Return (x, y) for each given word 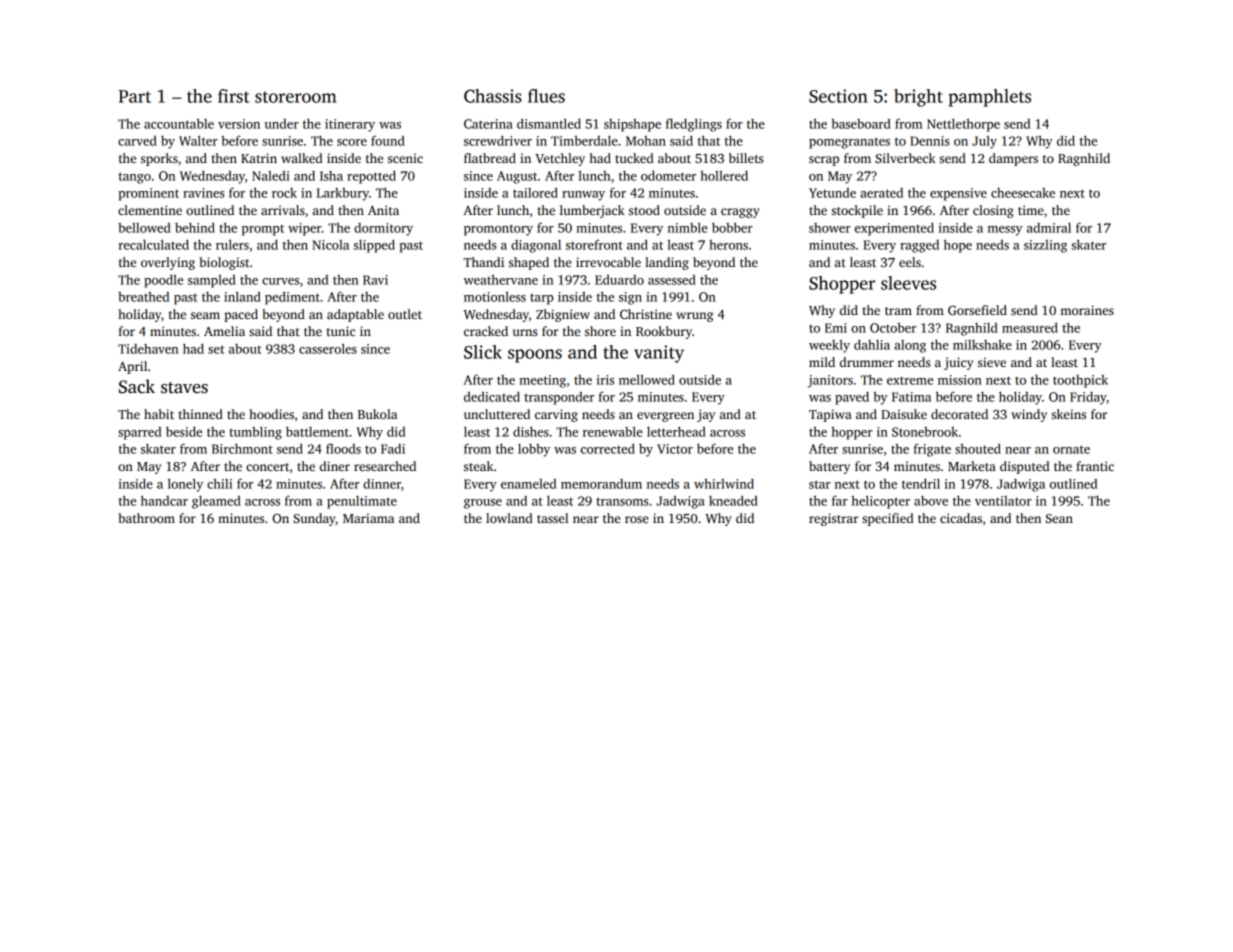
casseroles (328, 348)
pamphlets (989, 98)
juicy (958, 363)
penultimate (362, 502)
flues (546, 96)
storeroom (295, 97)
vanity (659, 354)
